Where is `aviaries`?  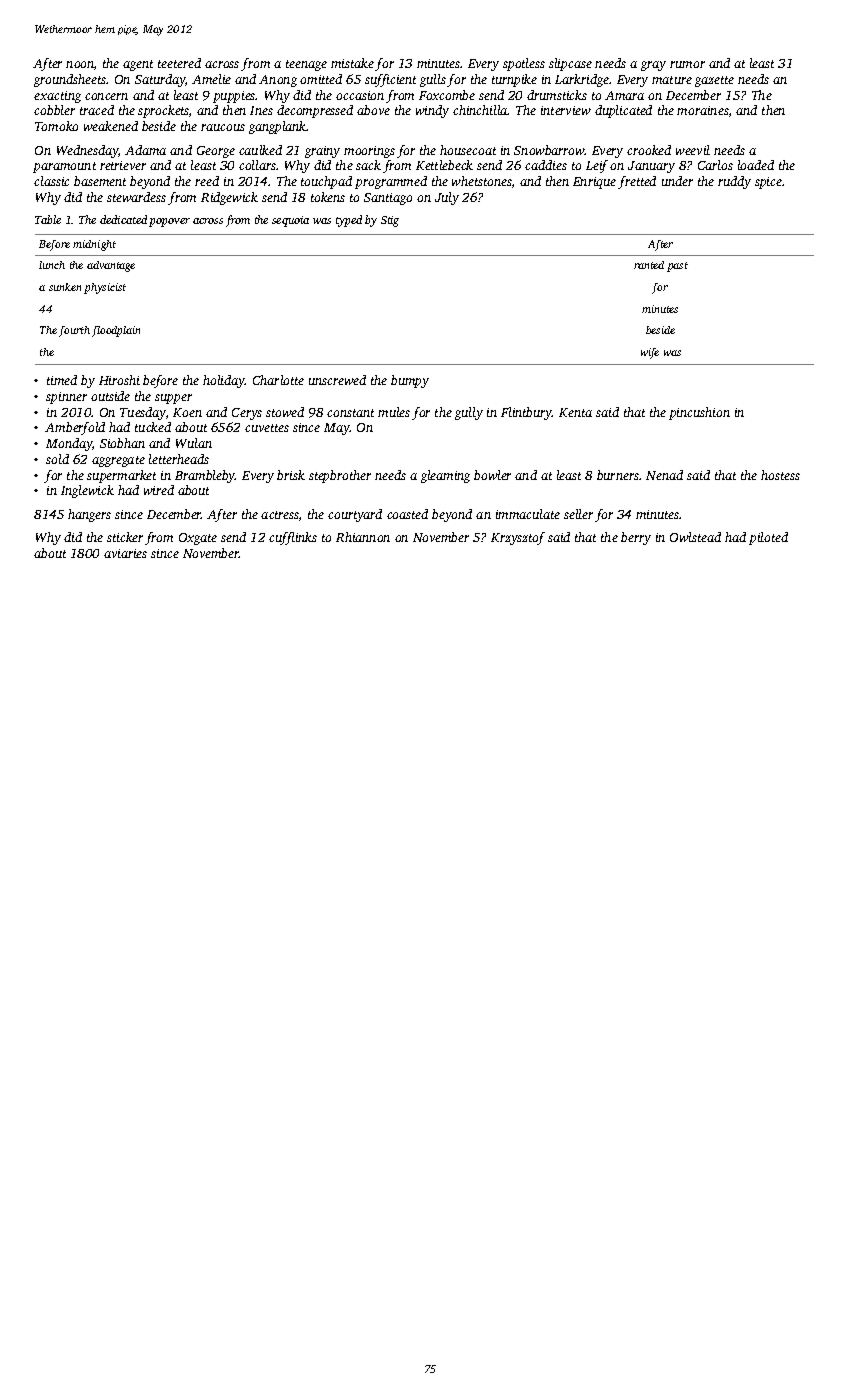 aviaries is located at coordinates (125, 553).
